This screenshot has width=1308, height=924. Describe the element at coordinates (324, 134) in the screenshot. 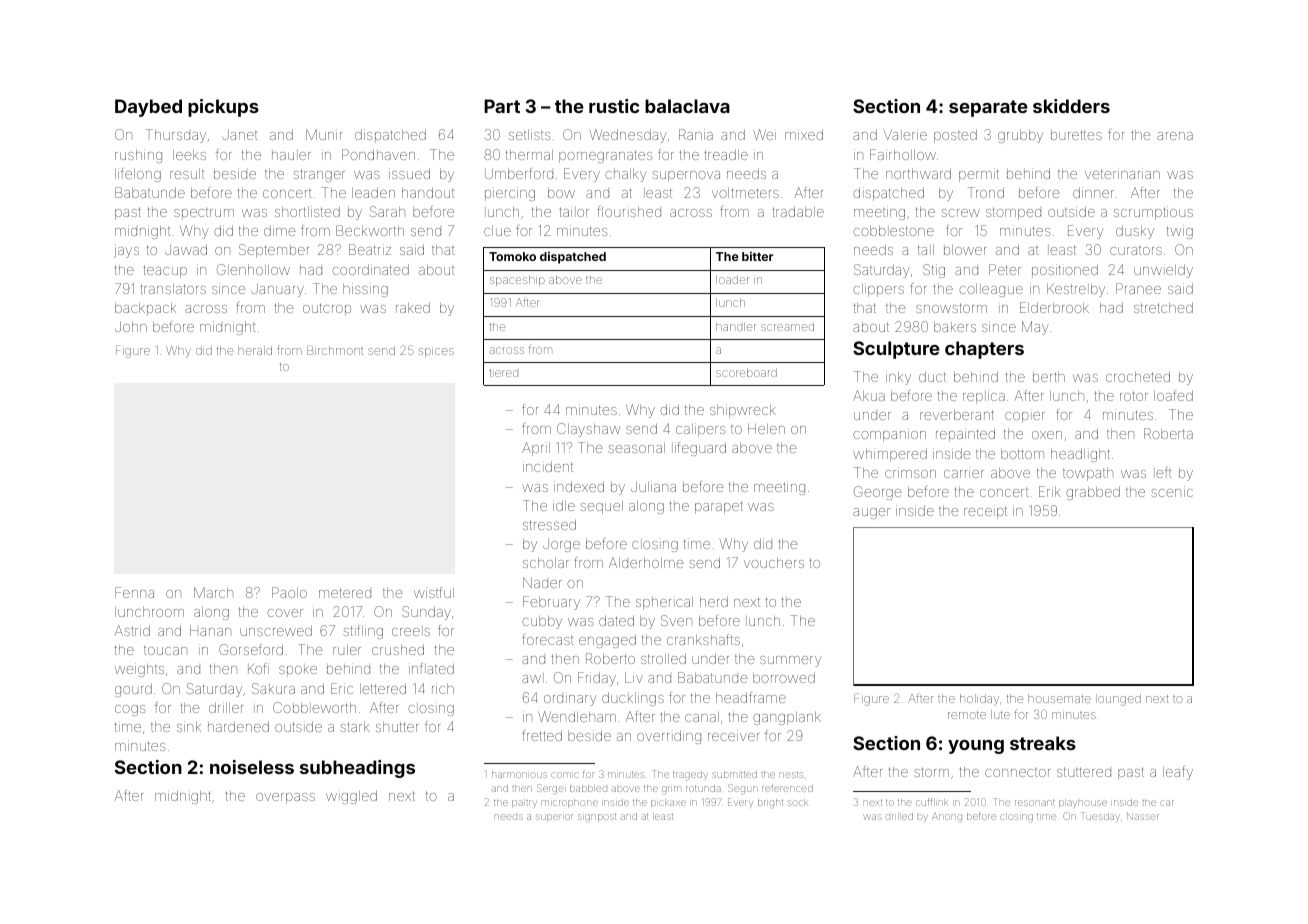

I see `Munir` at that location.
